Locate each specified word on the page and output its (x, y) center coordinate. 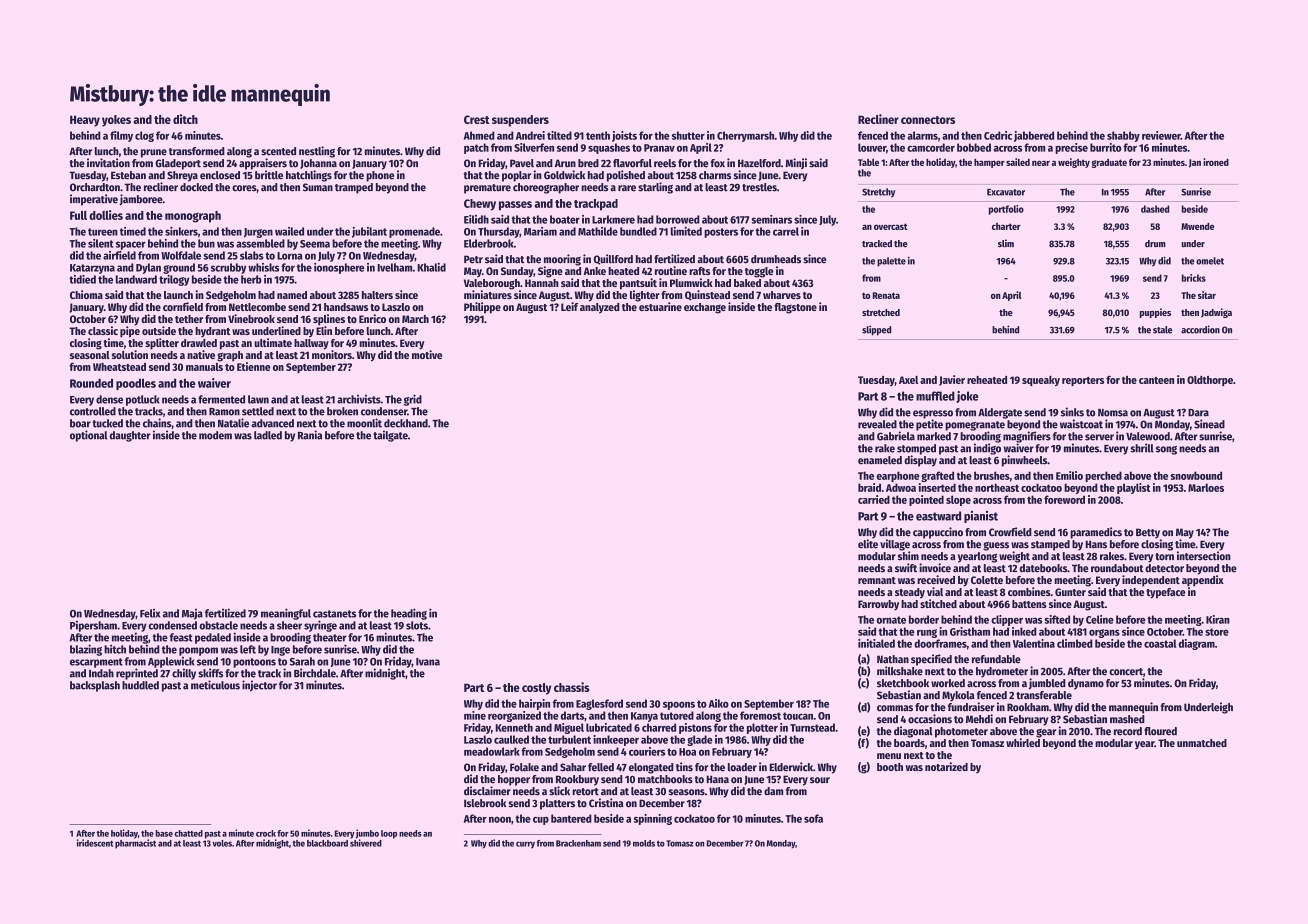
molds (644, 843)
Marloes (1206, 487)
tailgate (390, 436)
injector (259, 686)
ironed (1216, 162)
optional (88, 436)
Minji (796, 163)
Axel (908, 380)
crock (266, 833)
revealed (877, 424)
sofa (813, 818)
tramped (354, 188)
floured (1160, 731)
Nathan (893, 659)
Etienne (254, 366)
